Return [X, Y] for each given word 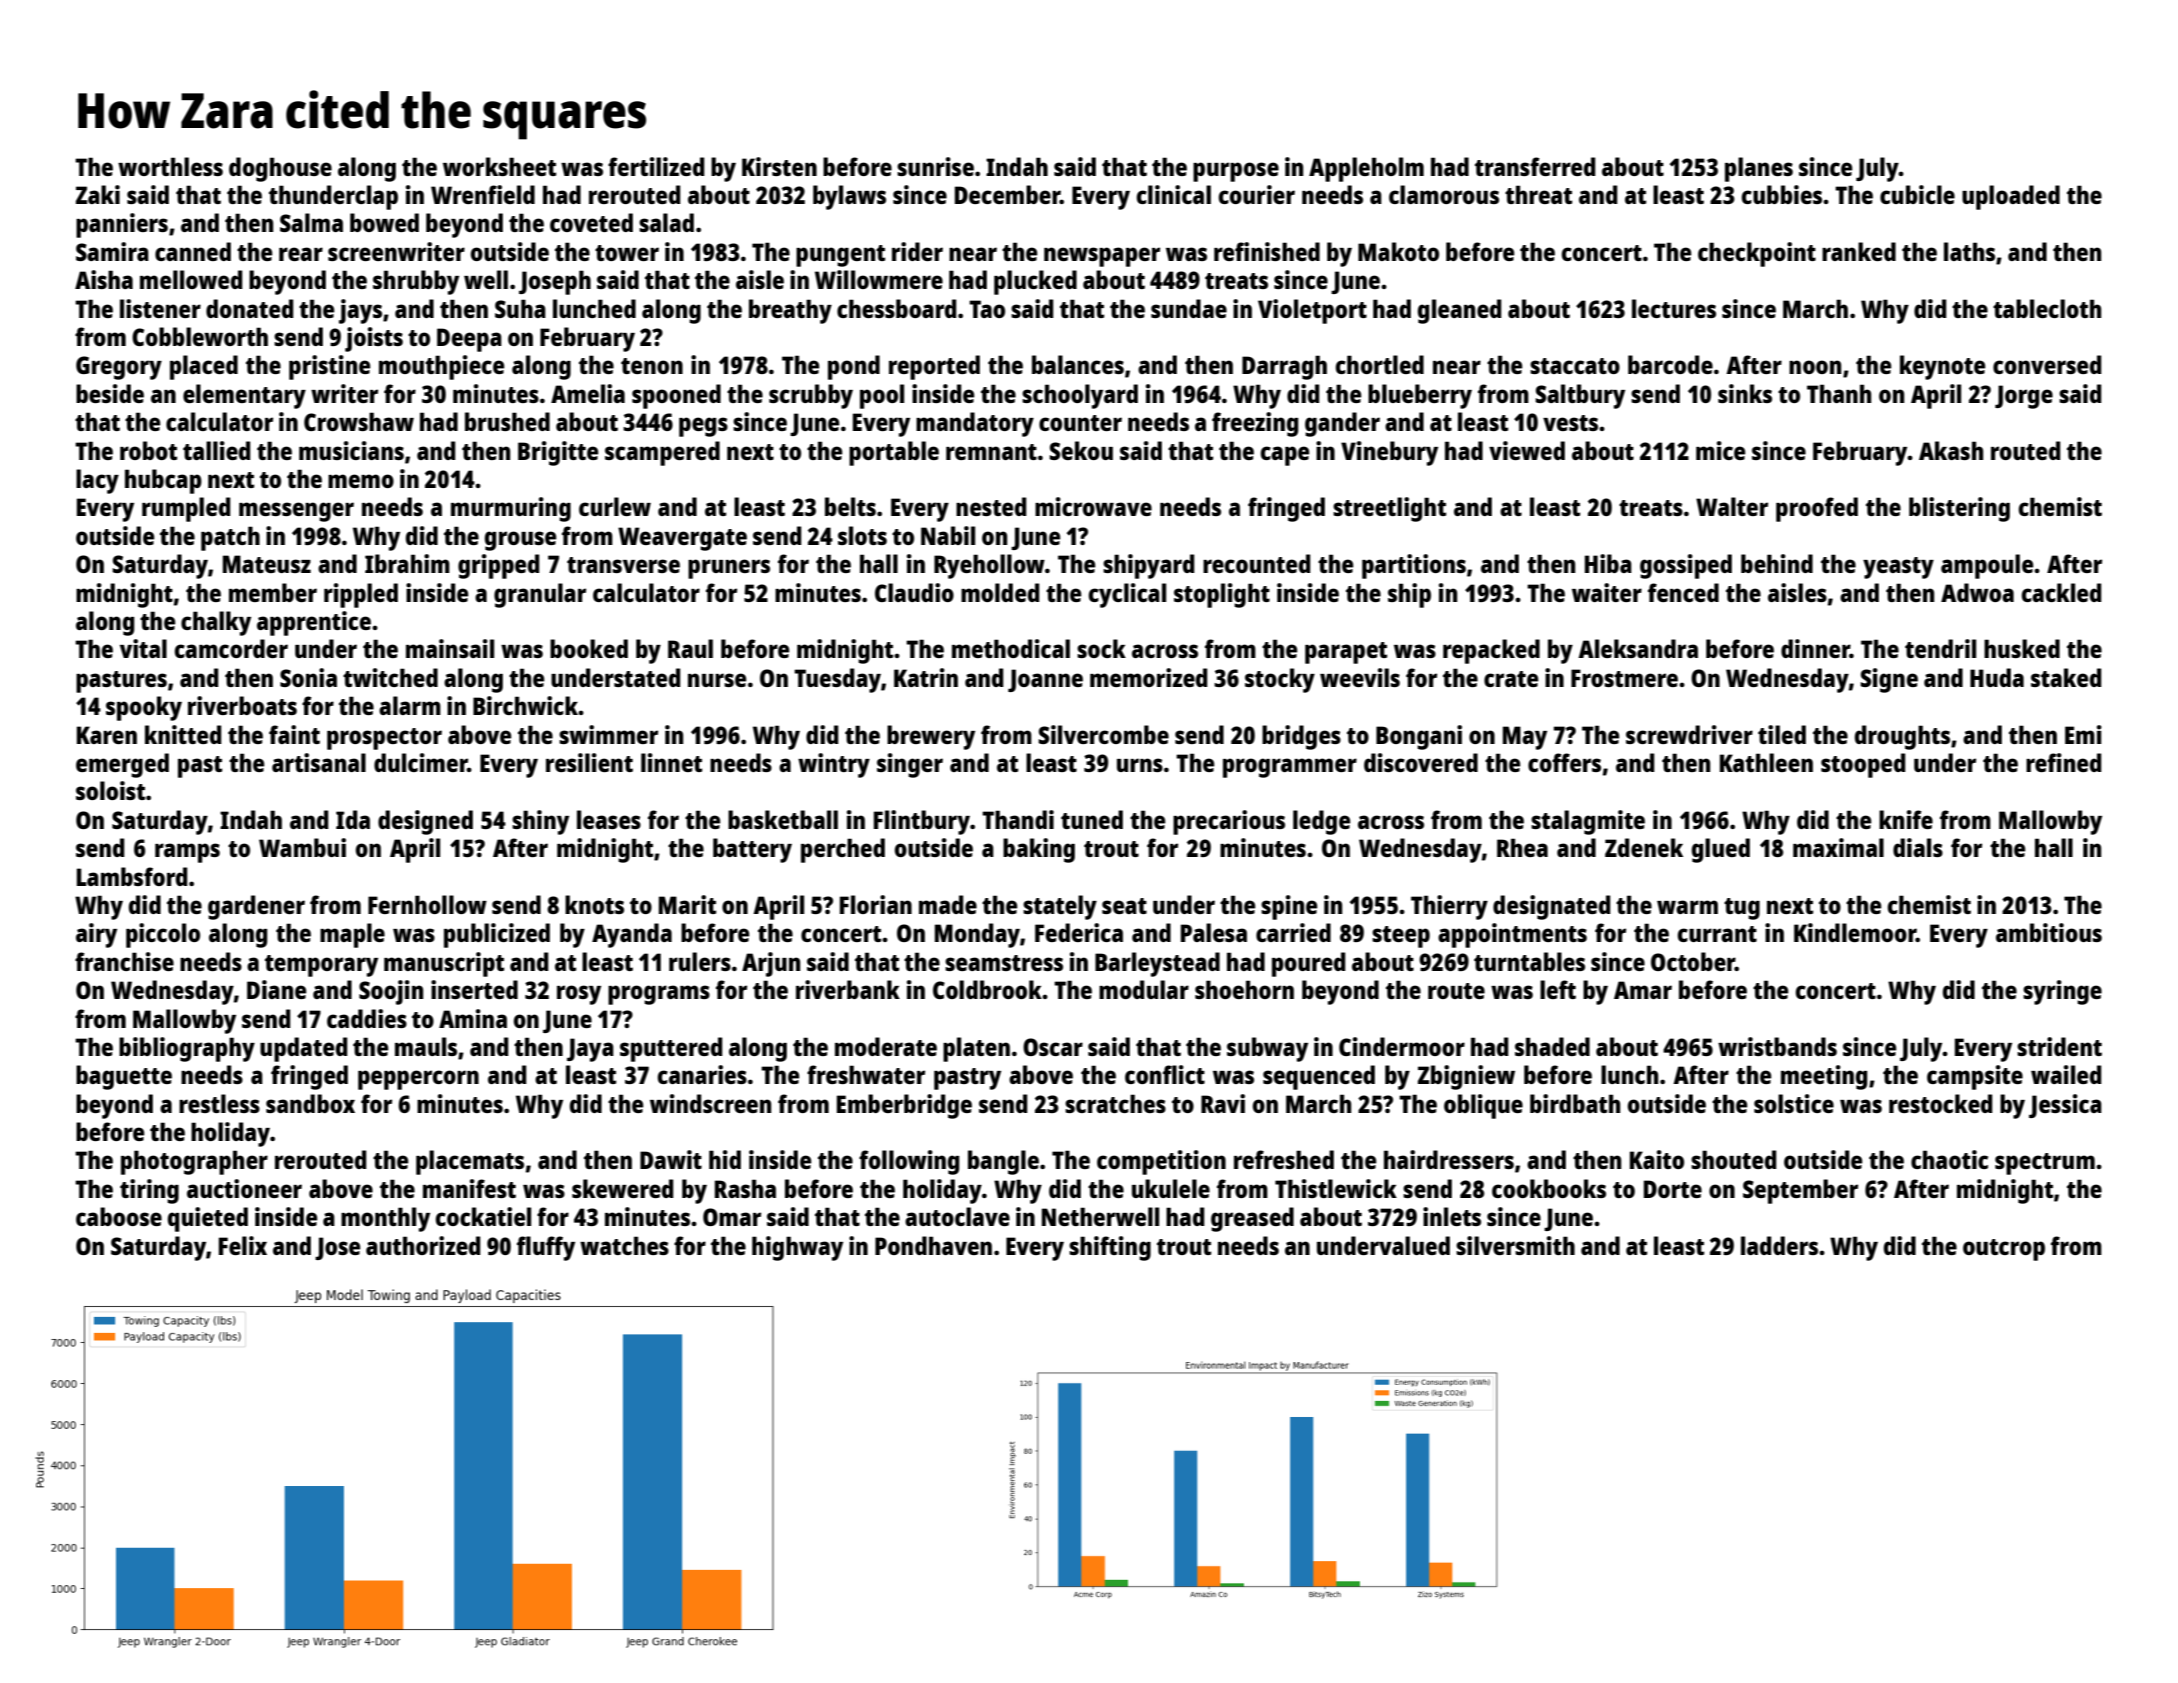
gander [1342, 424]
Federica [1079, 932]
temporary [321, 966]
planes [1759, 169]
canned [193, 251]
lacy [97, 481]
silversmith [1515, 1245]
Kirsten [779, 166]
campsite [1975, 1077]
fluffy [546, 1248]
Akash [1951, 450]
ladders [1779, 1245]
